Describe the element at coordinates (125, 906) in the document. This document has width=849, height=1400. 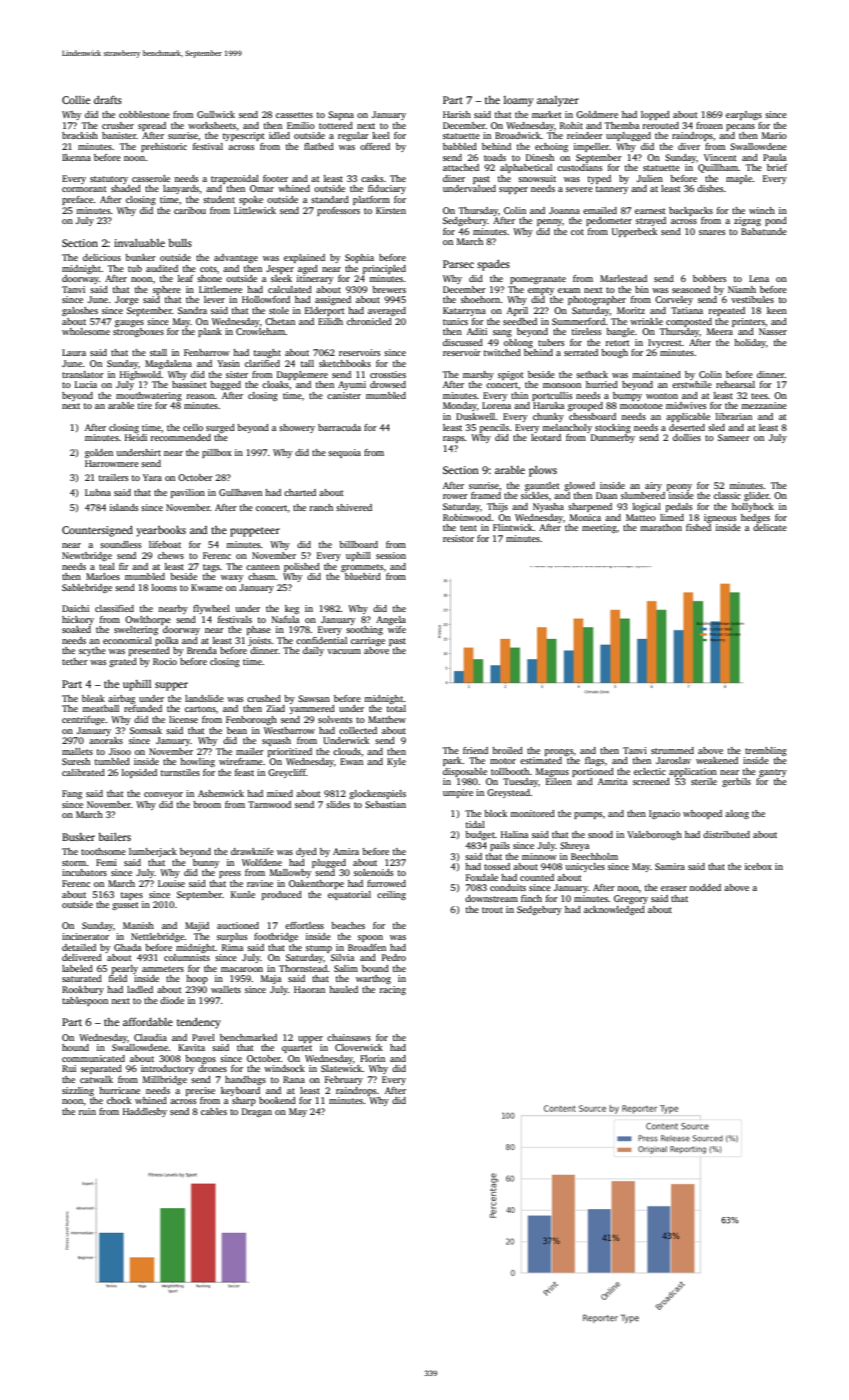
I see `gusset` at that location.
